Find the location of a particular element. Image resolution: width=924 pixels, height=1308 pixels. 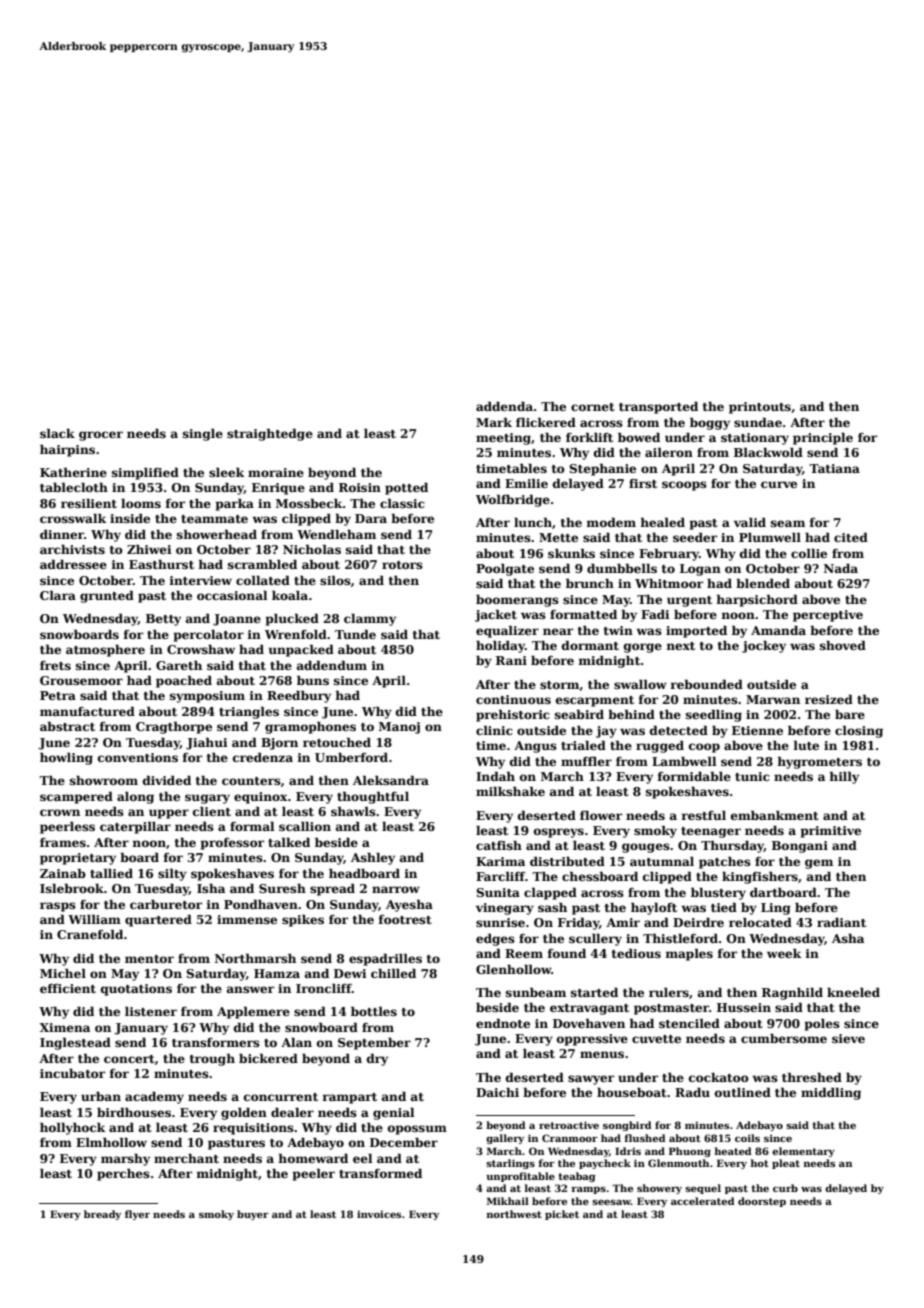

Nada is located at coordinates (841, 568).
